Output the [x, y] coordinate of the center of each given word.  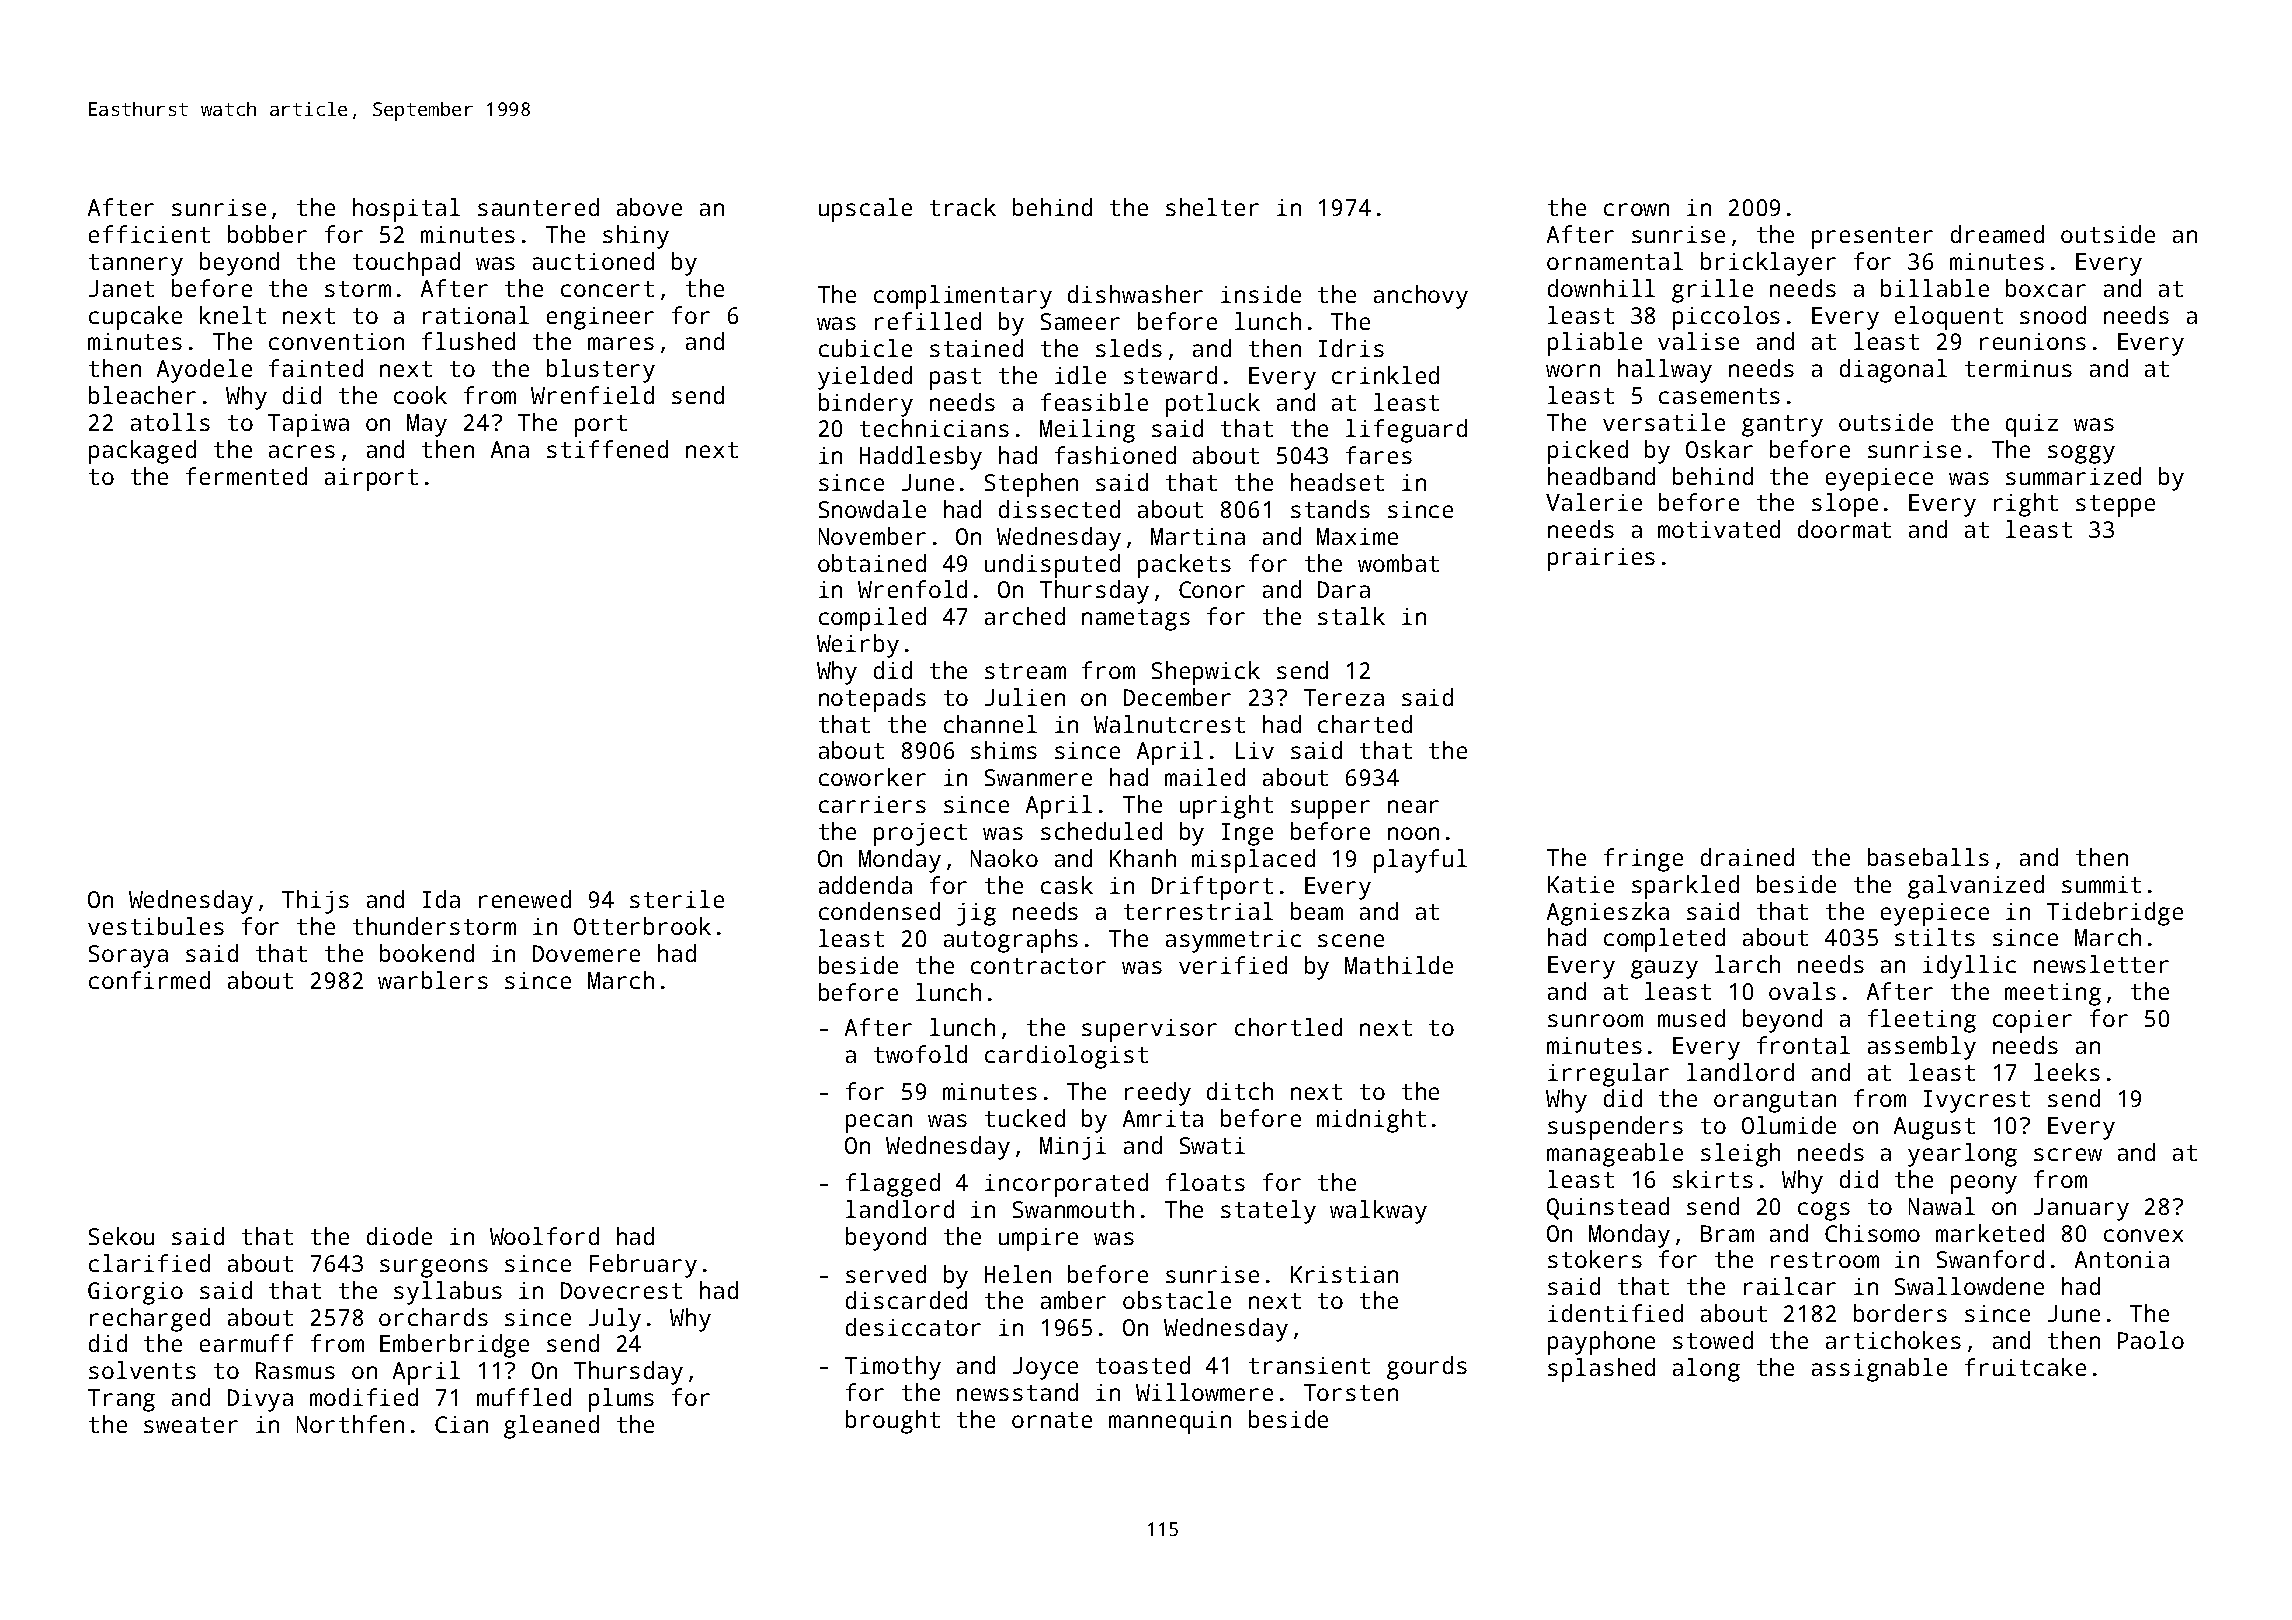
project [920, 834]
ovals [1802, 991]
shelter [1212, 207]
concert [607, 289]
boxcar [2046, 288]
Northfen [350, 1424]
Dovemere [586, 953]
